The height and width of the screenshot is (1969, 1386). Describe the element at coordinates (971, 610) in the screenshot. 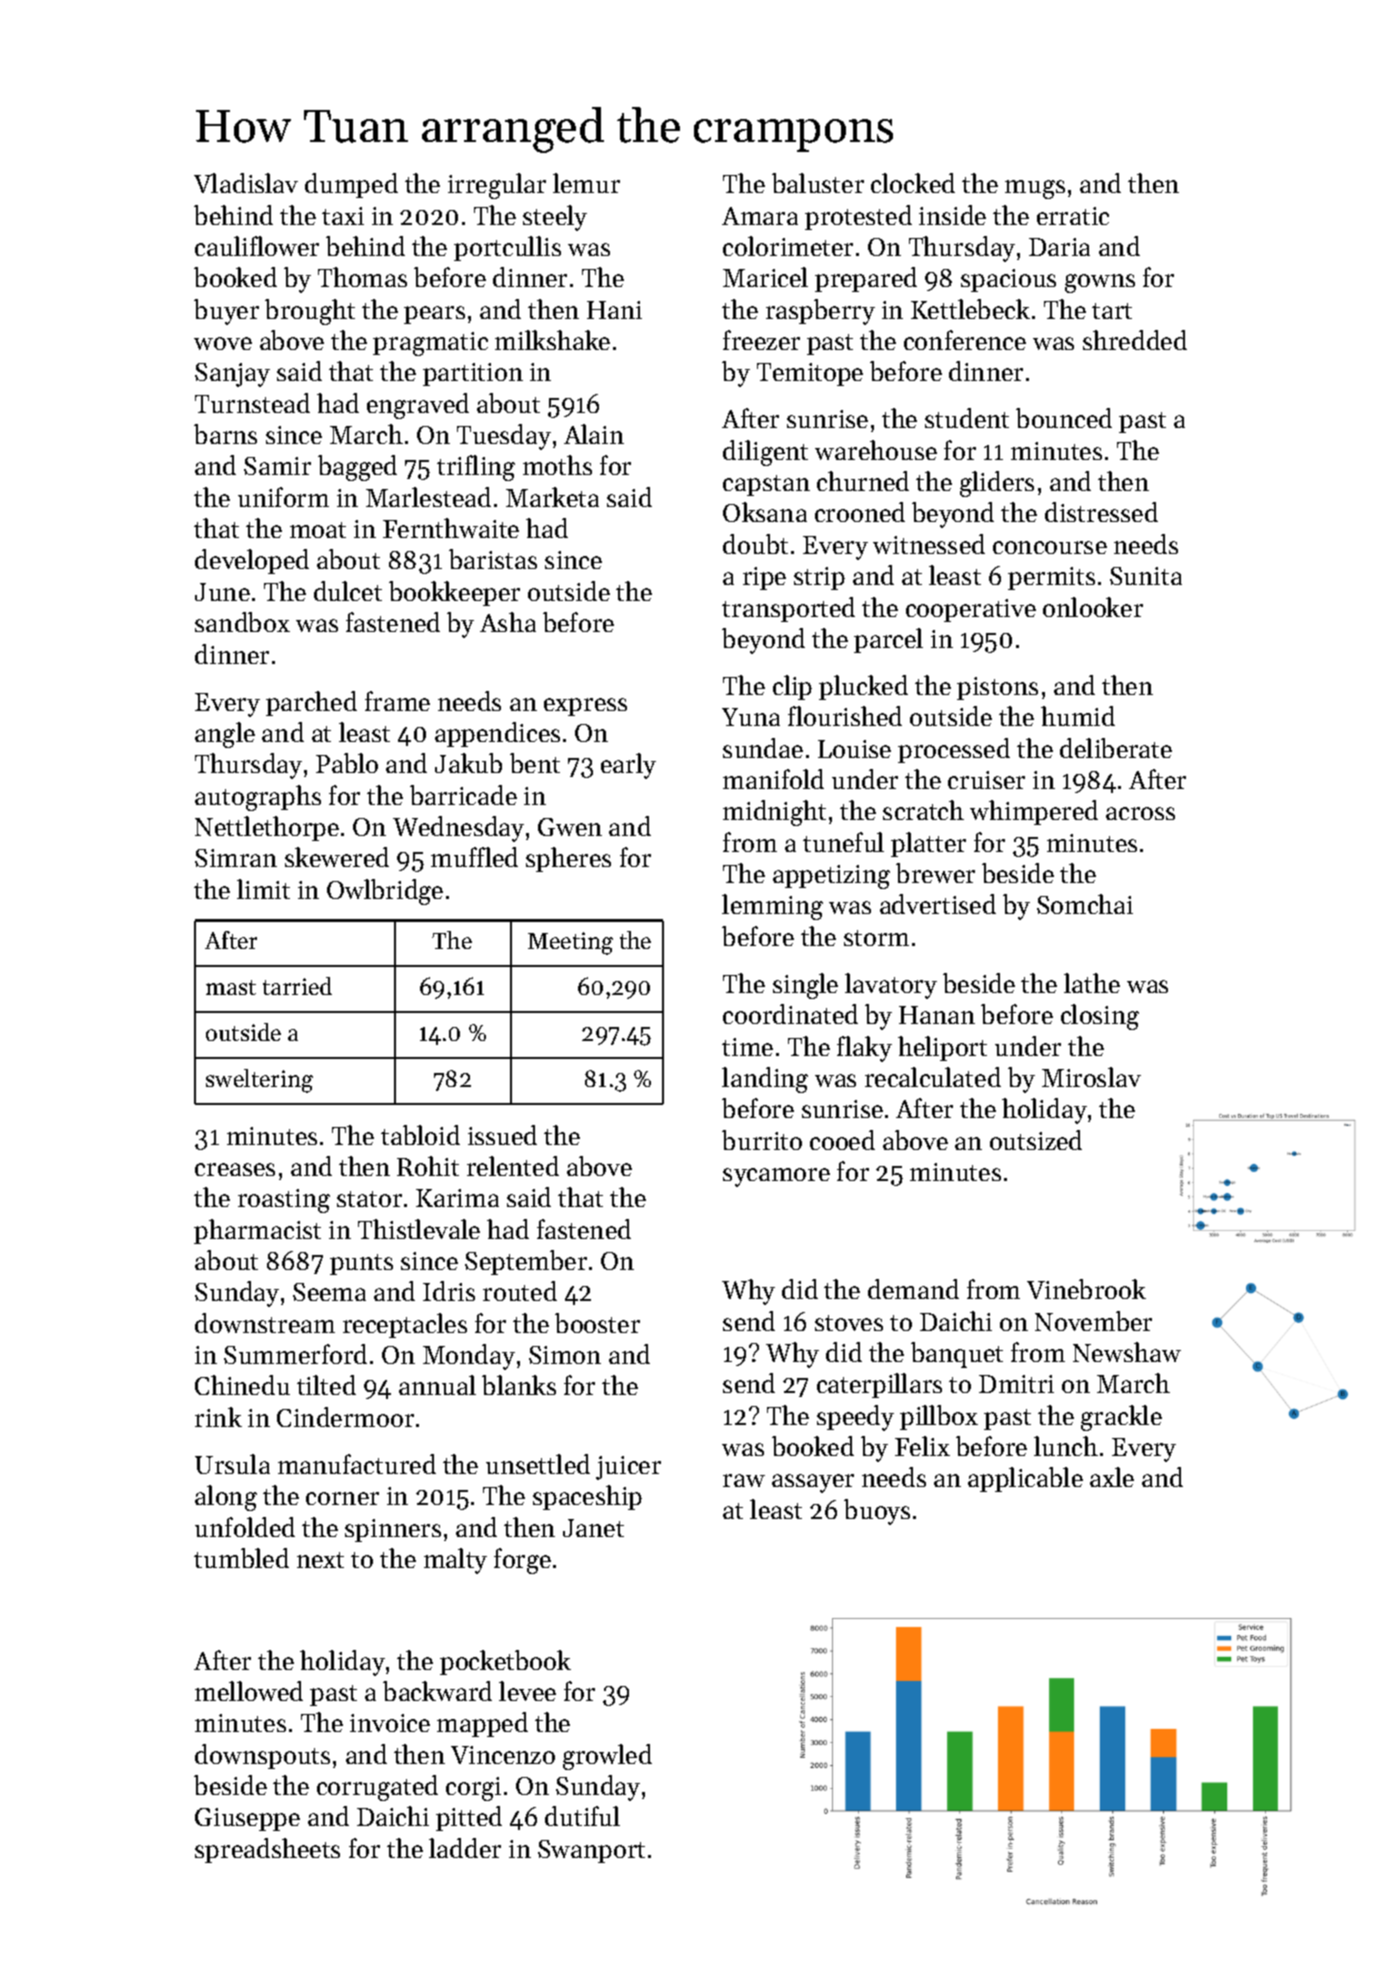

I see `cooperative` at that location.
